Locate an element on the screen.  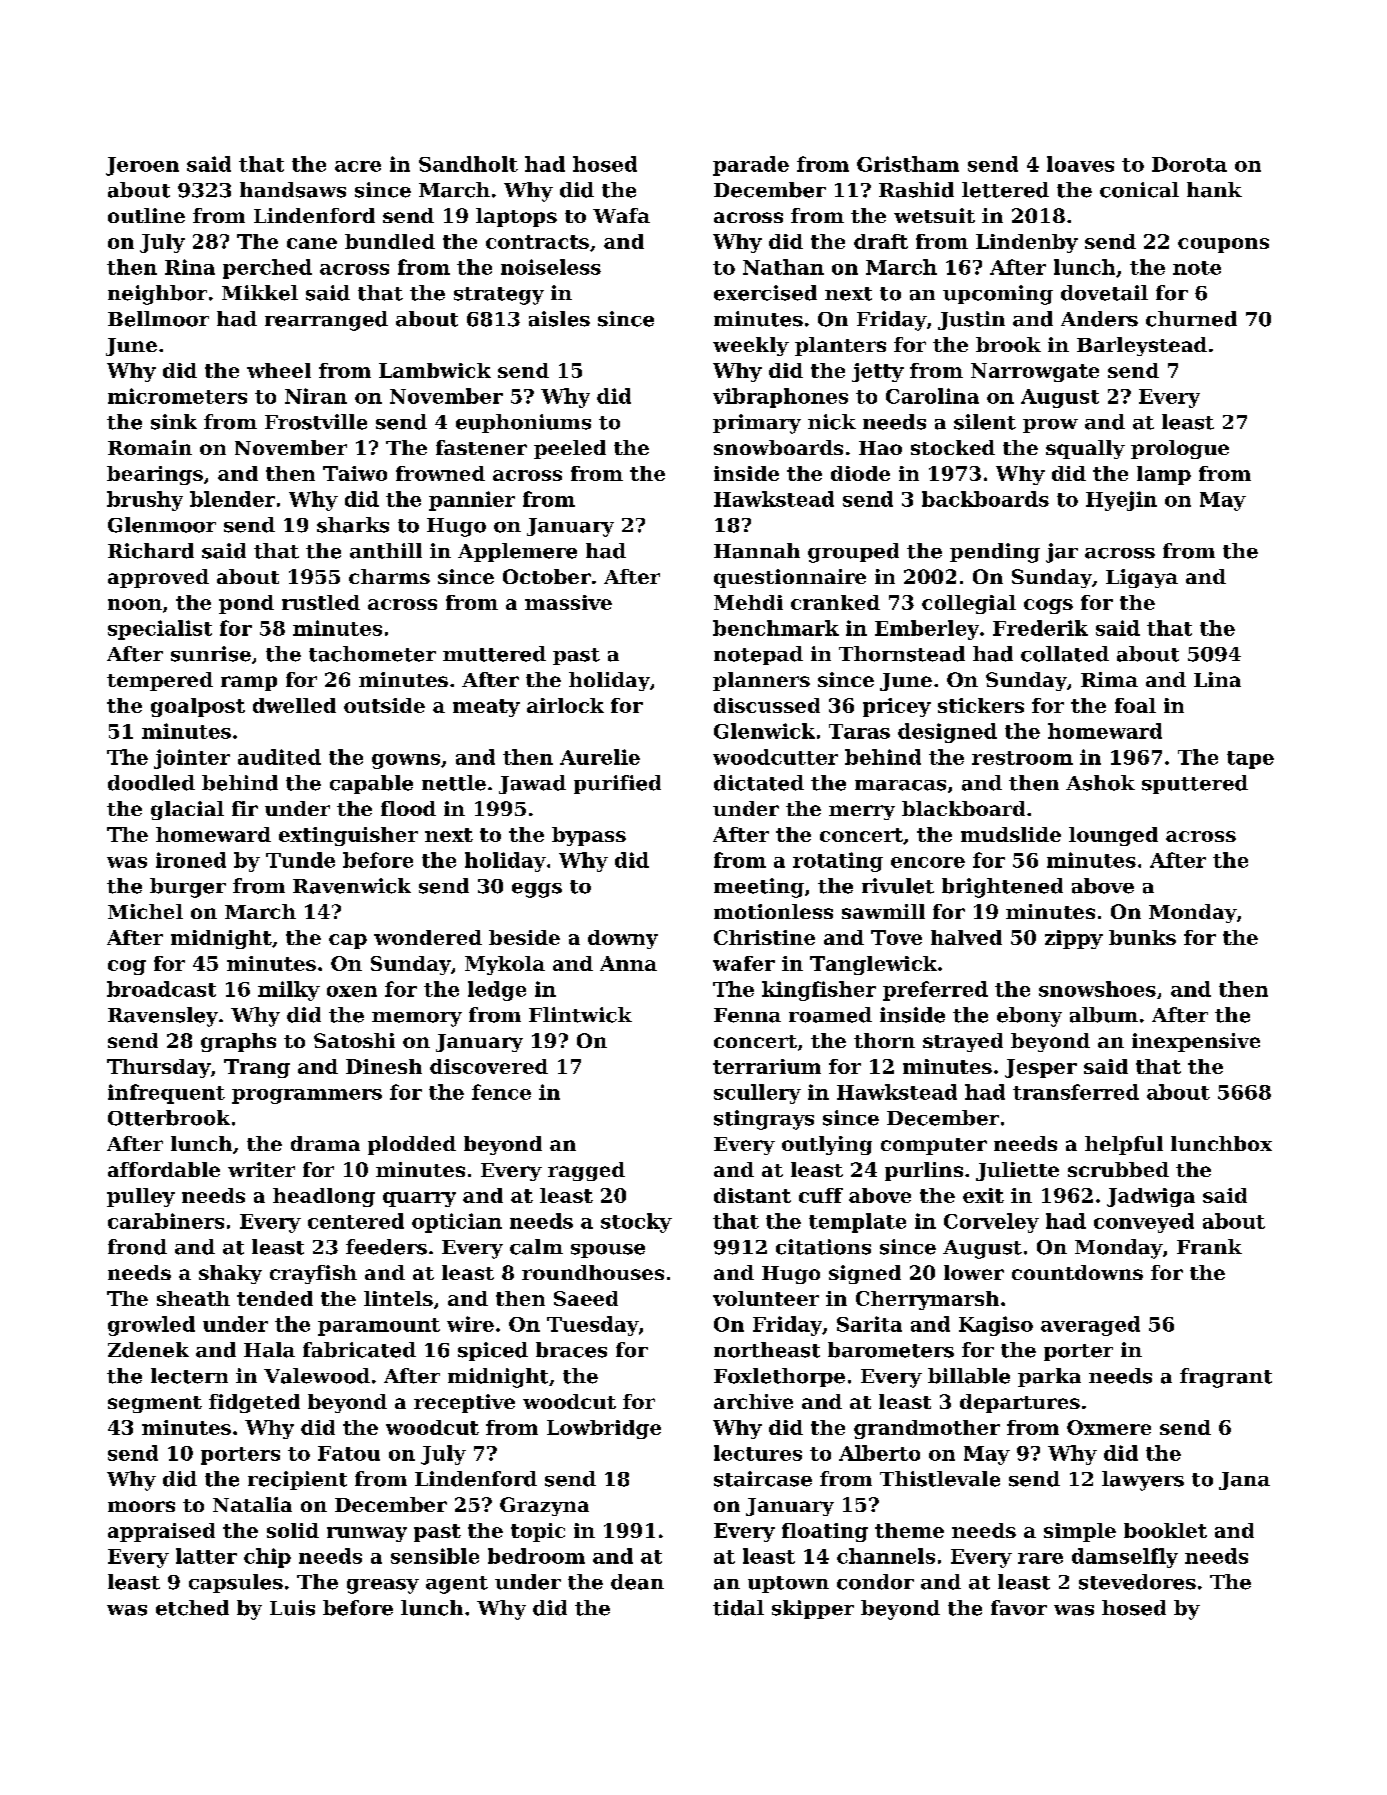
fir is located at coordinates (245, 808).
